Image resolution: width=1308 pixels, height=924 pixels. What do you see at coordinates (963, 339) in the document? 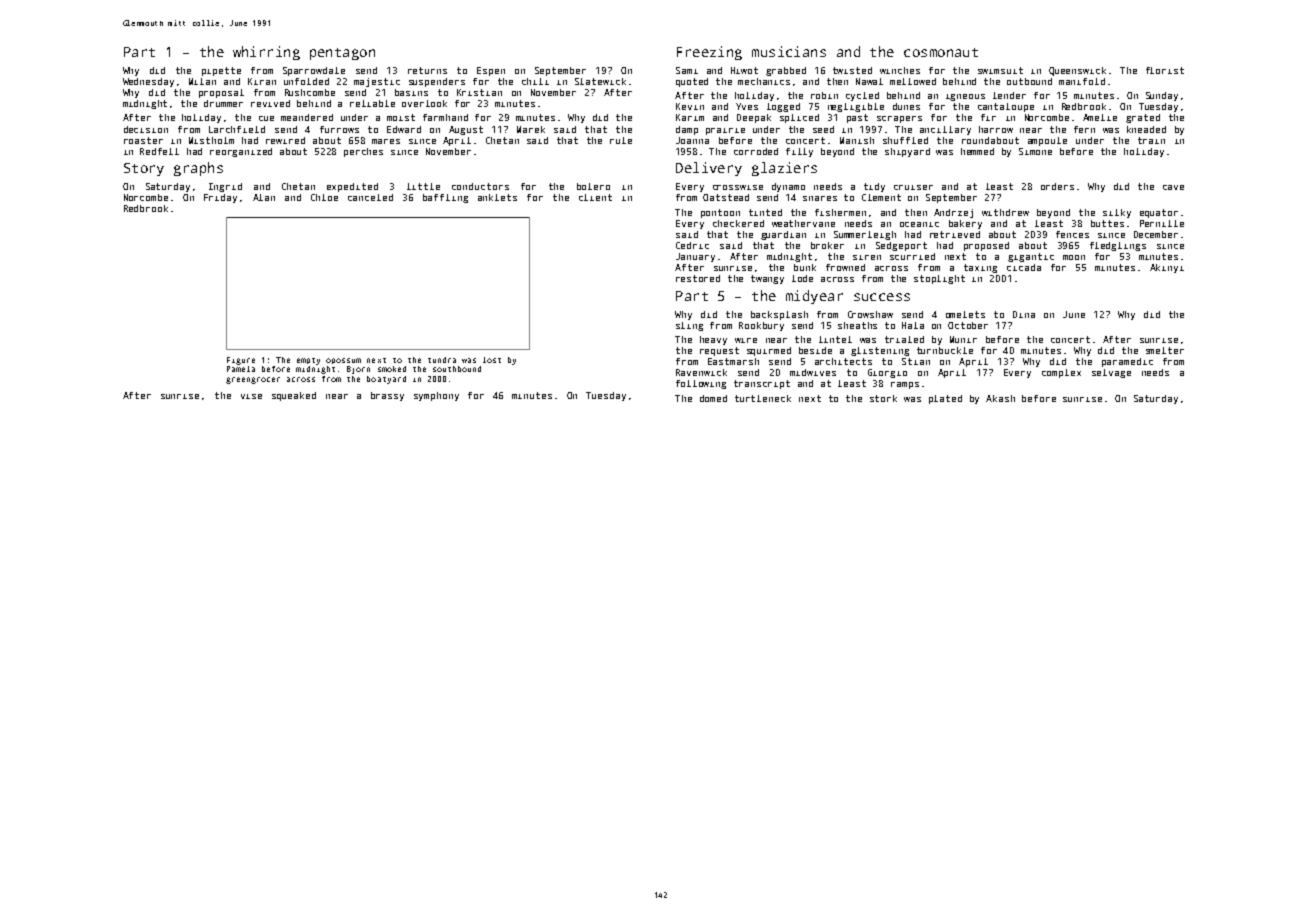
I see `Munir` at bounding box center [963, 339].
